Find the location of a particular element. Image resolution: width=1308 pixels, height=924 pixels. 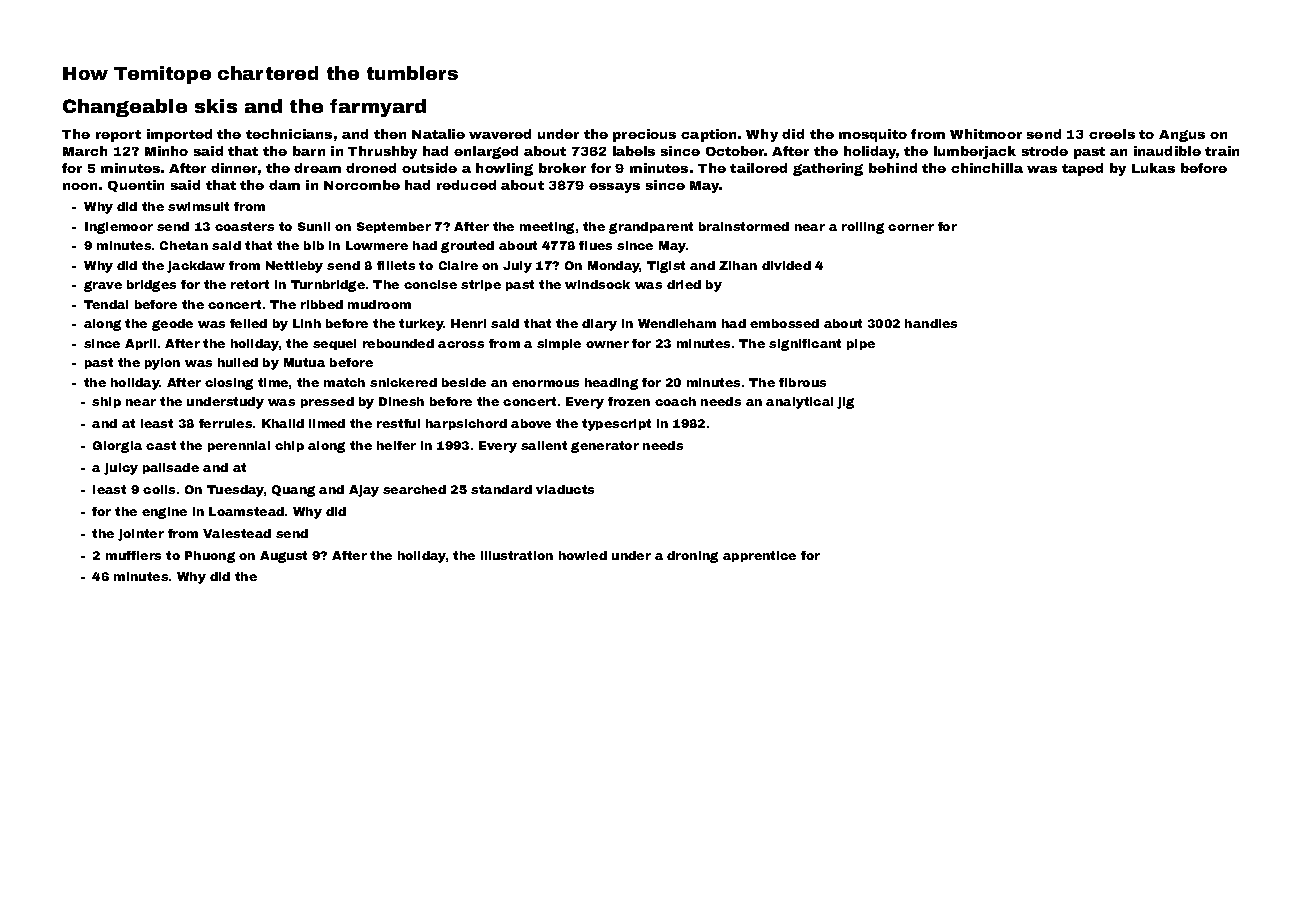

farmyard is located at coordinates (378, 108).
